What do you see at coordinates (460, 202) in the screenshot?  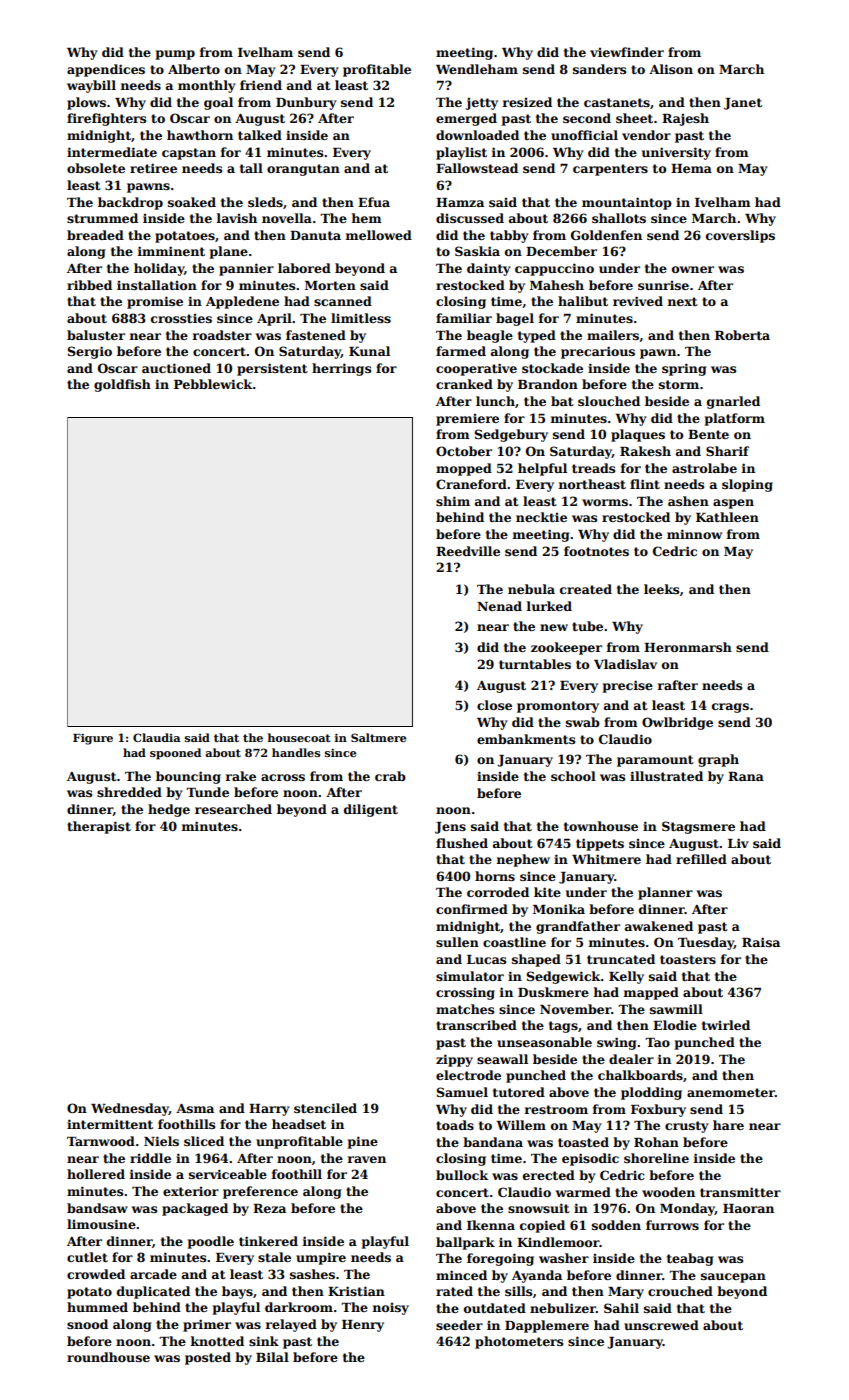 I see `Hamza` at bounding box center [460, 202].
